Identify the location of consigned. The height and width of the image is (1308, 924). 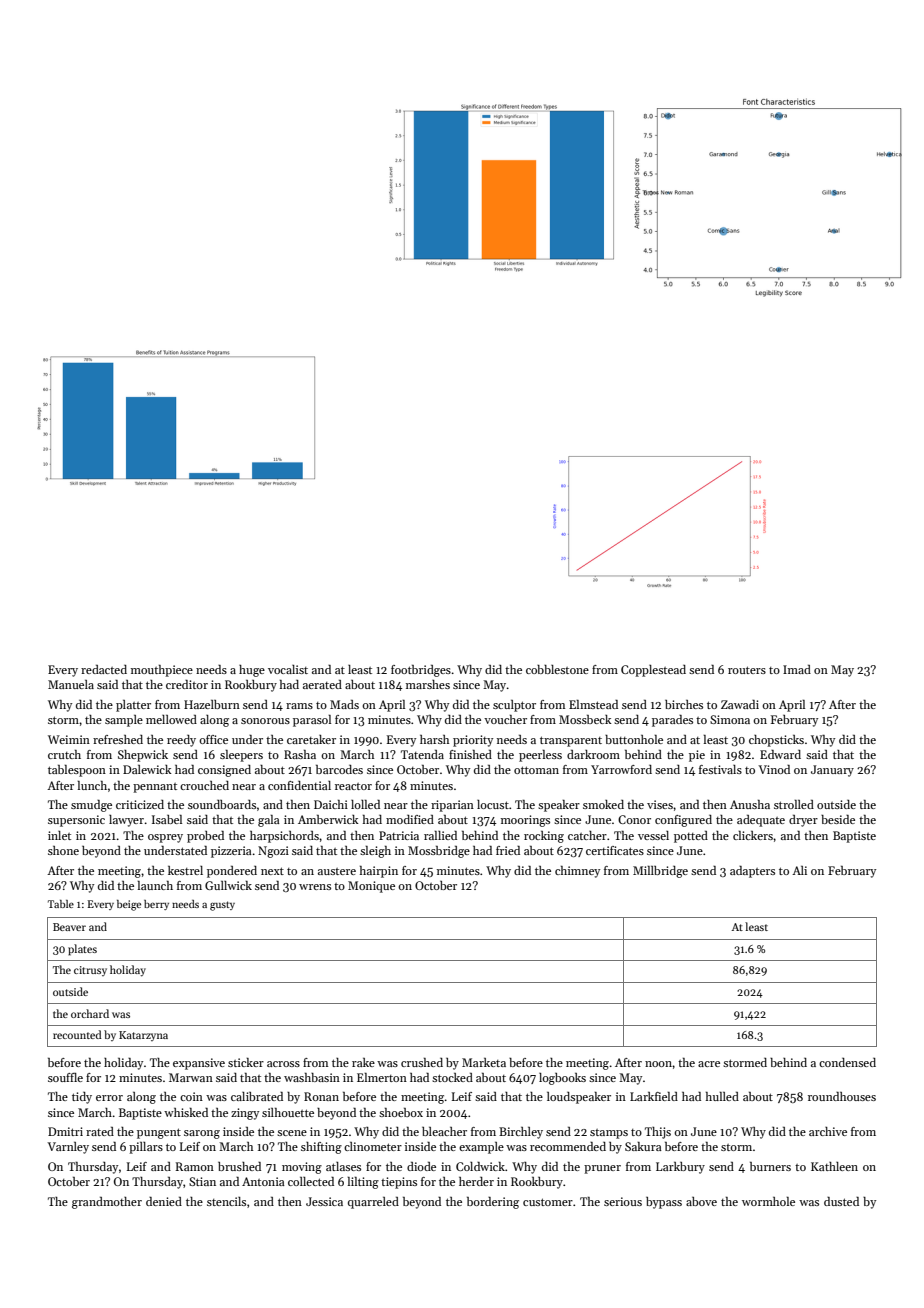
(224, 771).
